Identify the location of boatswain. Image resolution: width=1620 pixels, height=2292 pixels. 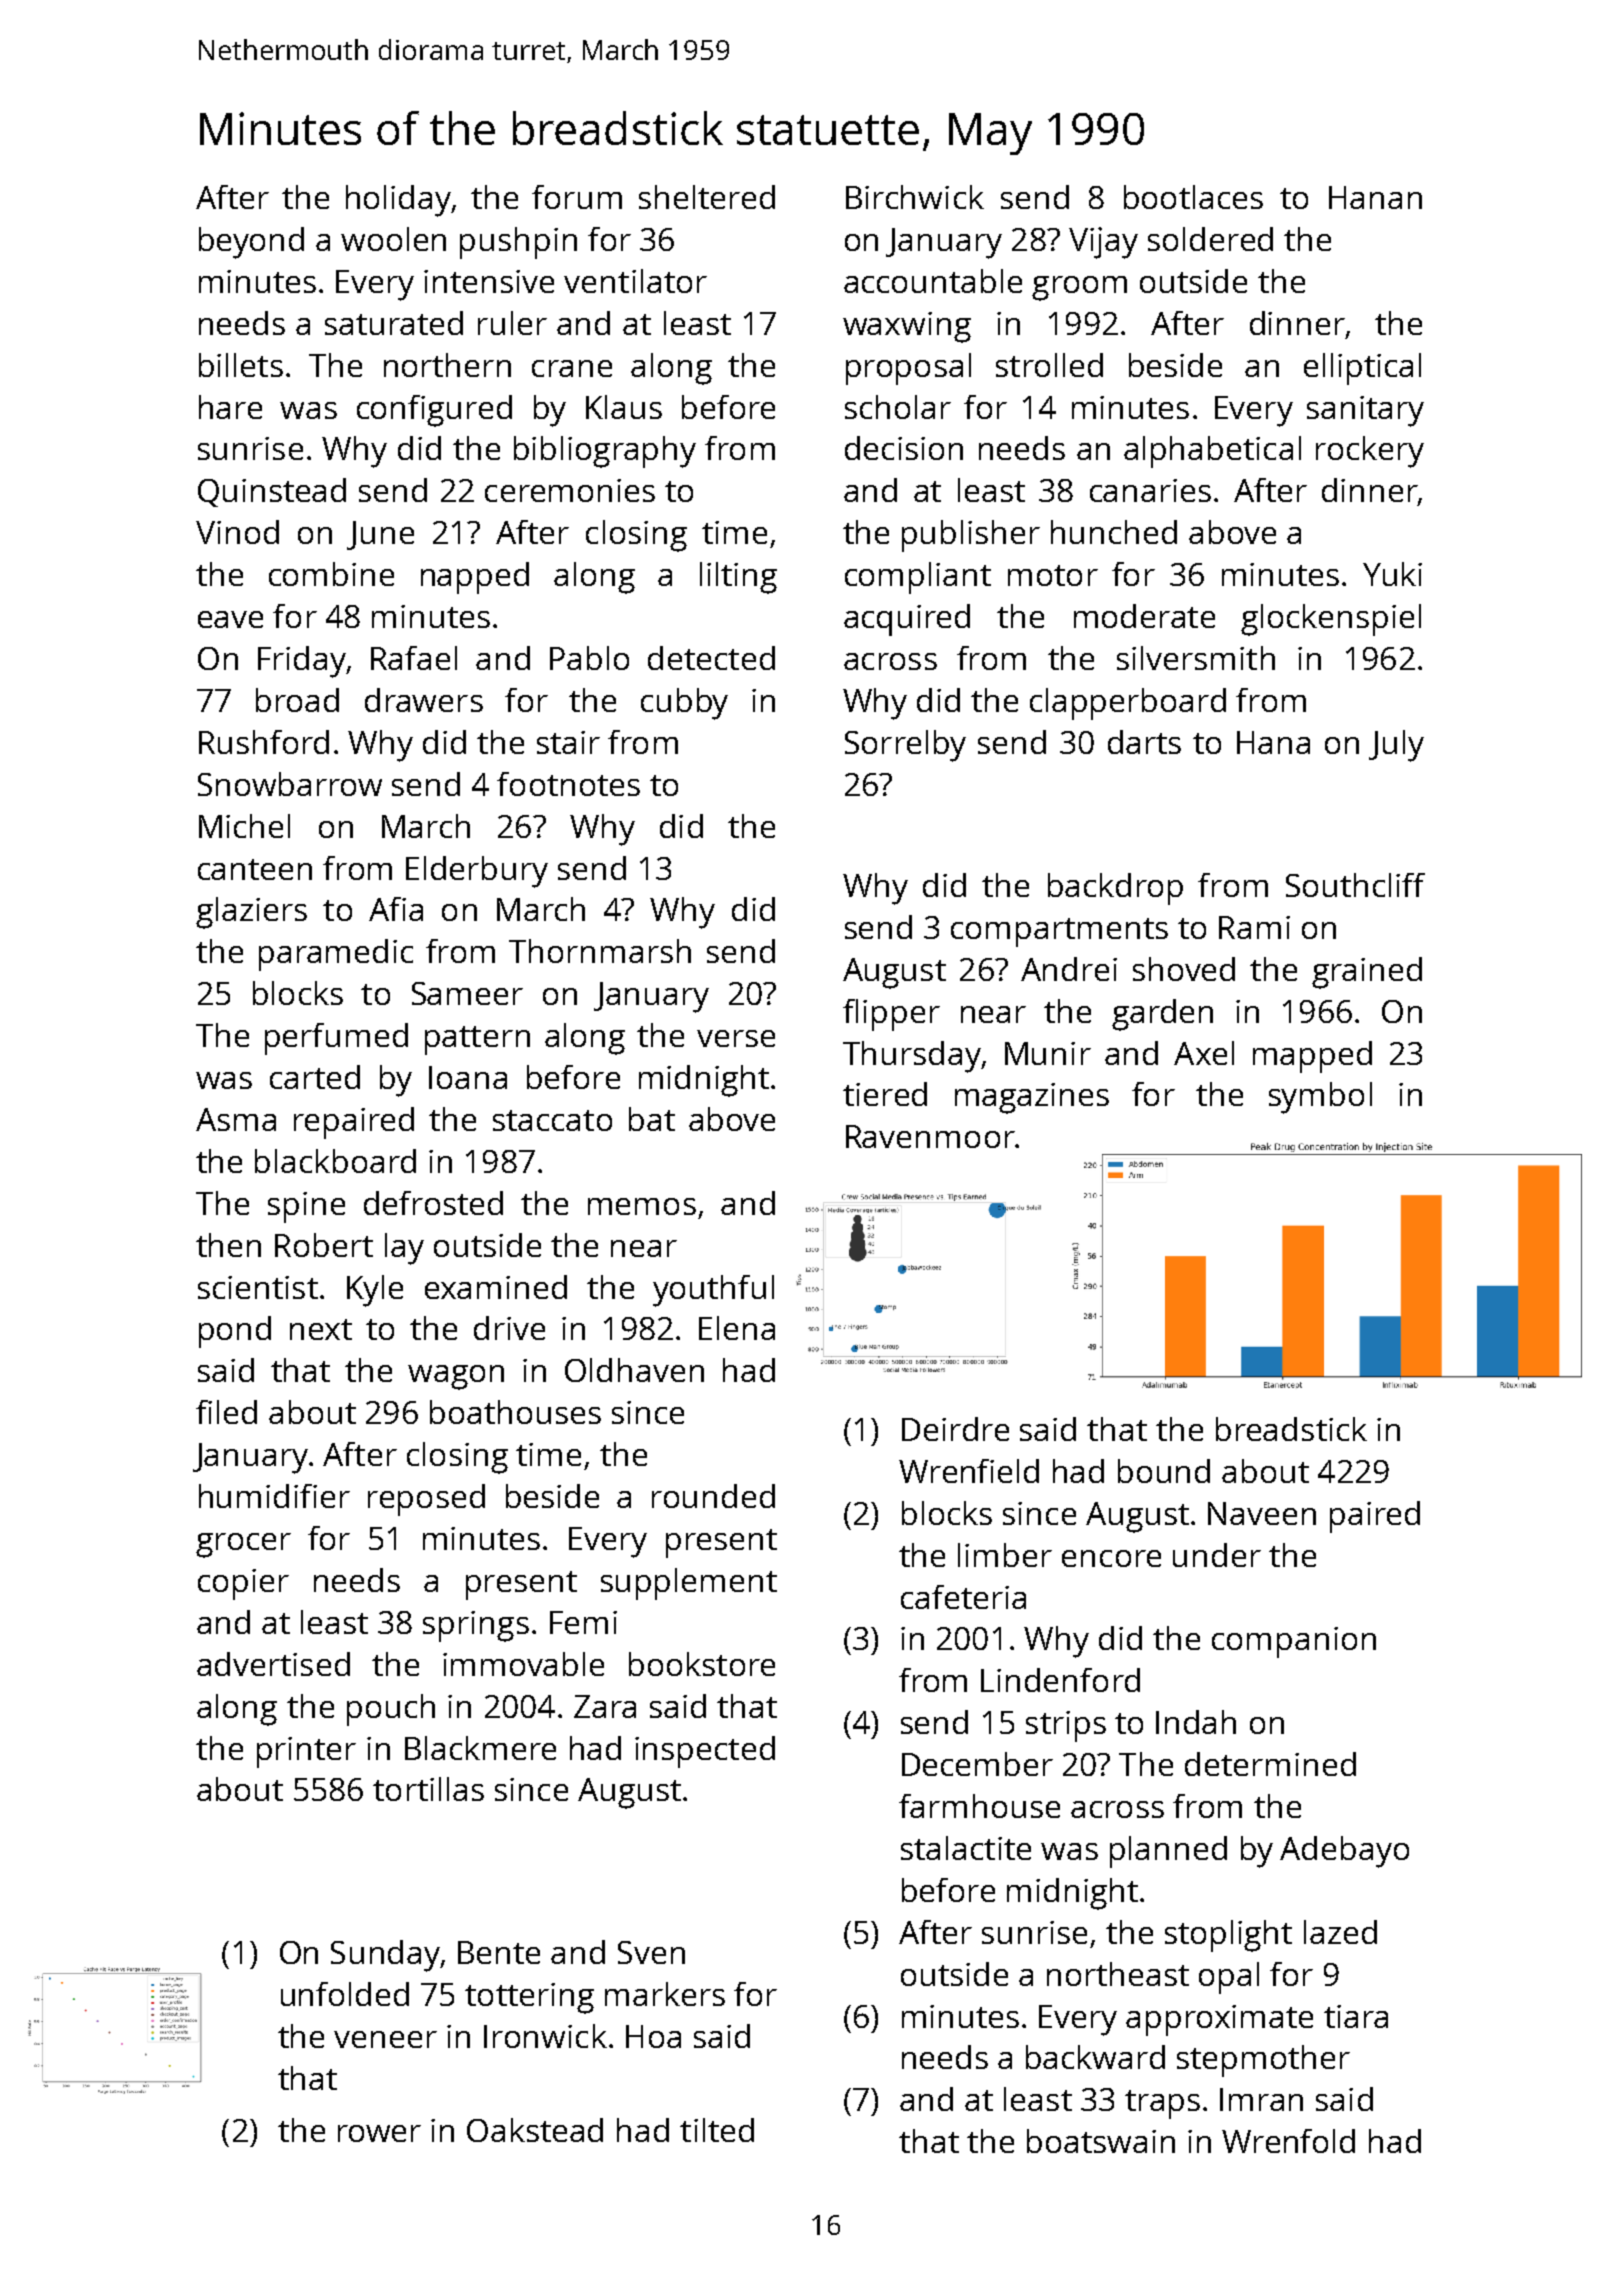
(1101, 2141).
